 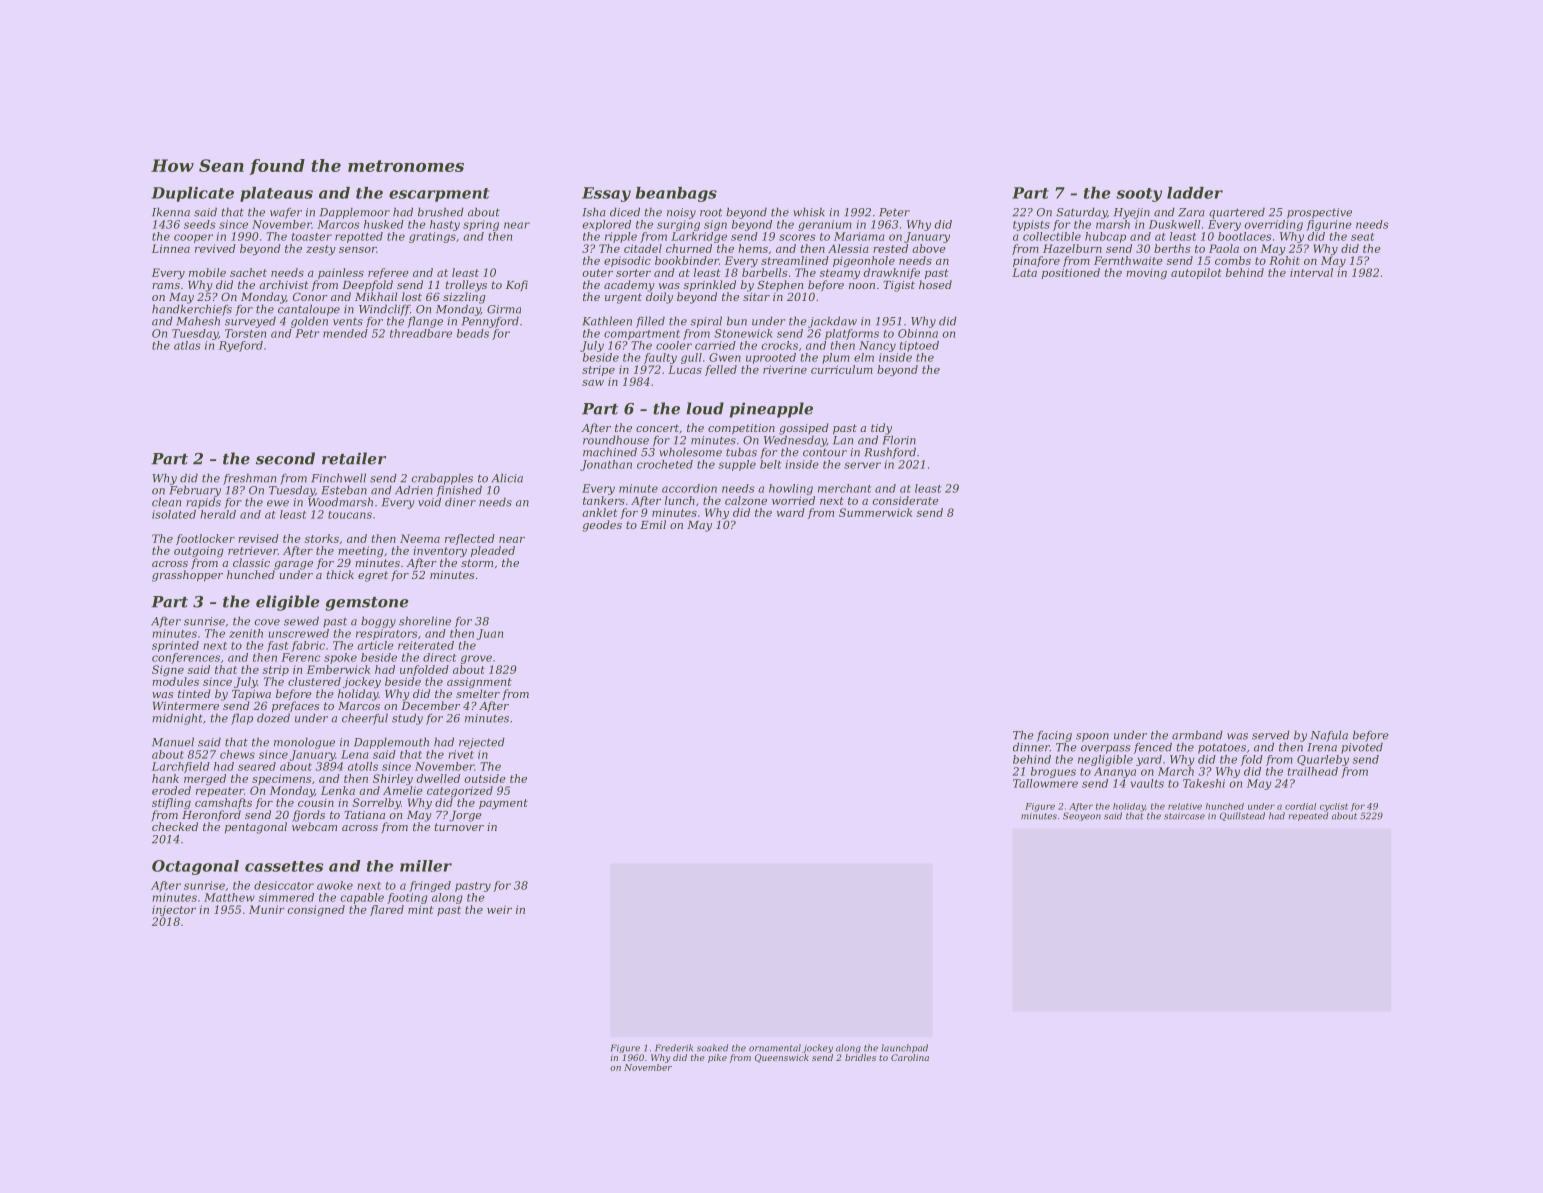 I want to click on weir, so click(x=499, y=909).
